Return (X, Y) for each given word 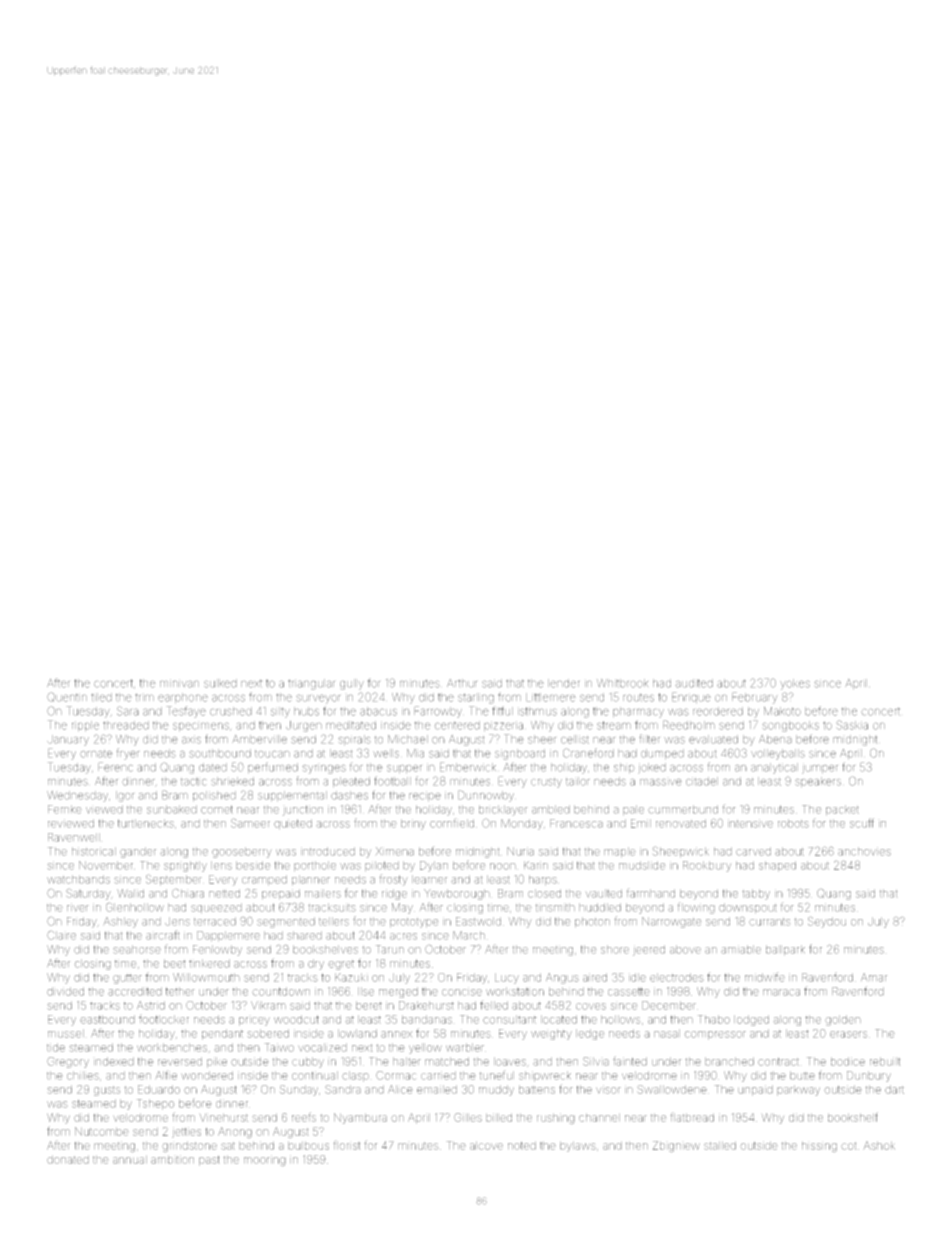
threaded (126, 725)
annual (130, 1160)
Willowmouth (206, 977)
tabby (756, 894)
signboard (520, 754)
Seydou (827, 922)
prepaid (281, 894)
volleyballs (778, 754)
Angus (562, 978)
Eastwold (478, 921)
